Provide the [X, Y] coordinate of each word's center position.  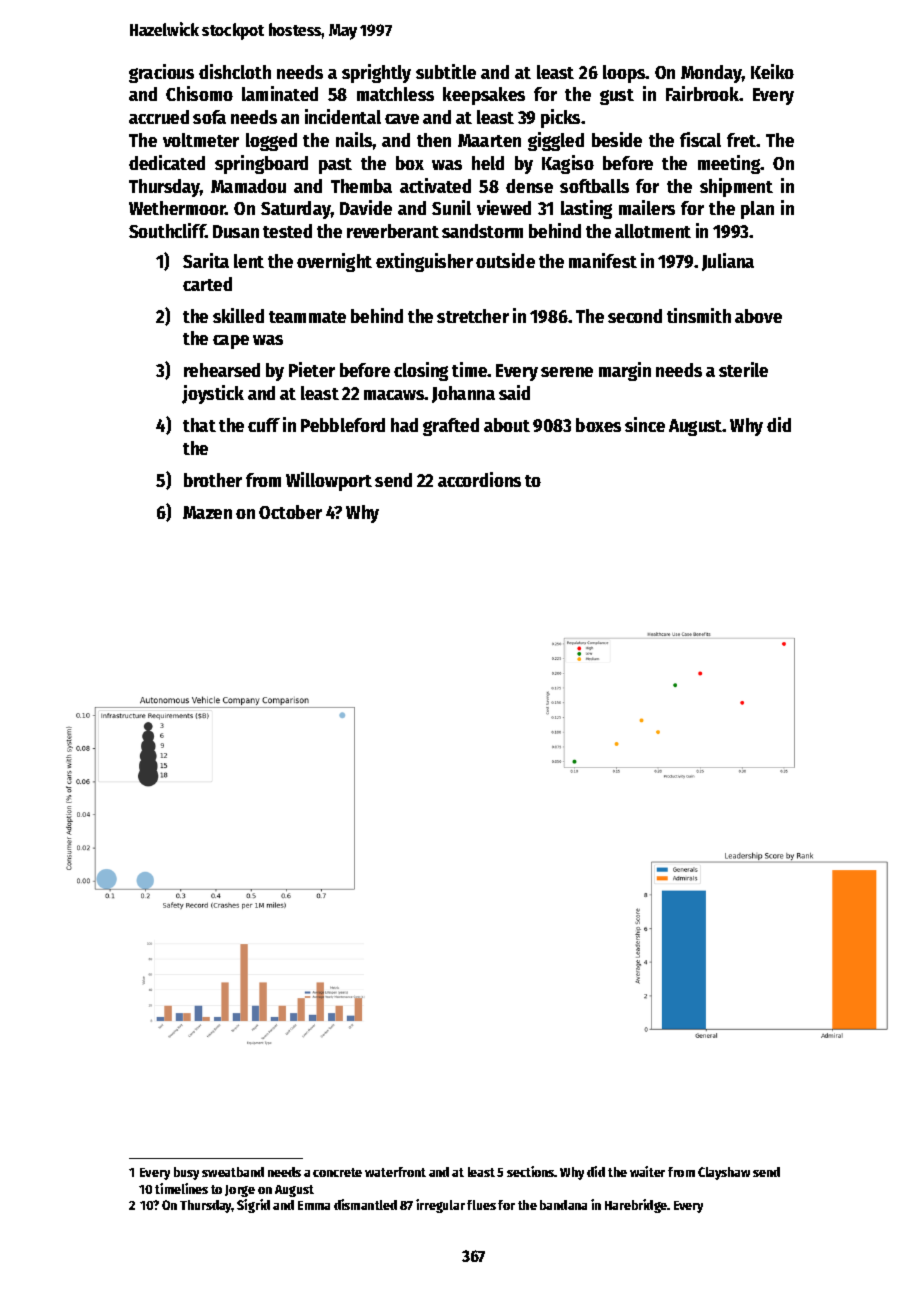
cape [231, 342]
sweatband [233, 1172]
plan [757, 210]
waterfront [395, 1172]
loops [624, 74]
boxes [598, 425]
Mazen [207, 512]
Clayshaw [724, 1173]
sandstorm [482, 231]
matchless [395, 94]
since [645, 424]
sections [531, 1171]
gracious [161, 73]
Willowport [329, 481]
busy [186, 1173]
